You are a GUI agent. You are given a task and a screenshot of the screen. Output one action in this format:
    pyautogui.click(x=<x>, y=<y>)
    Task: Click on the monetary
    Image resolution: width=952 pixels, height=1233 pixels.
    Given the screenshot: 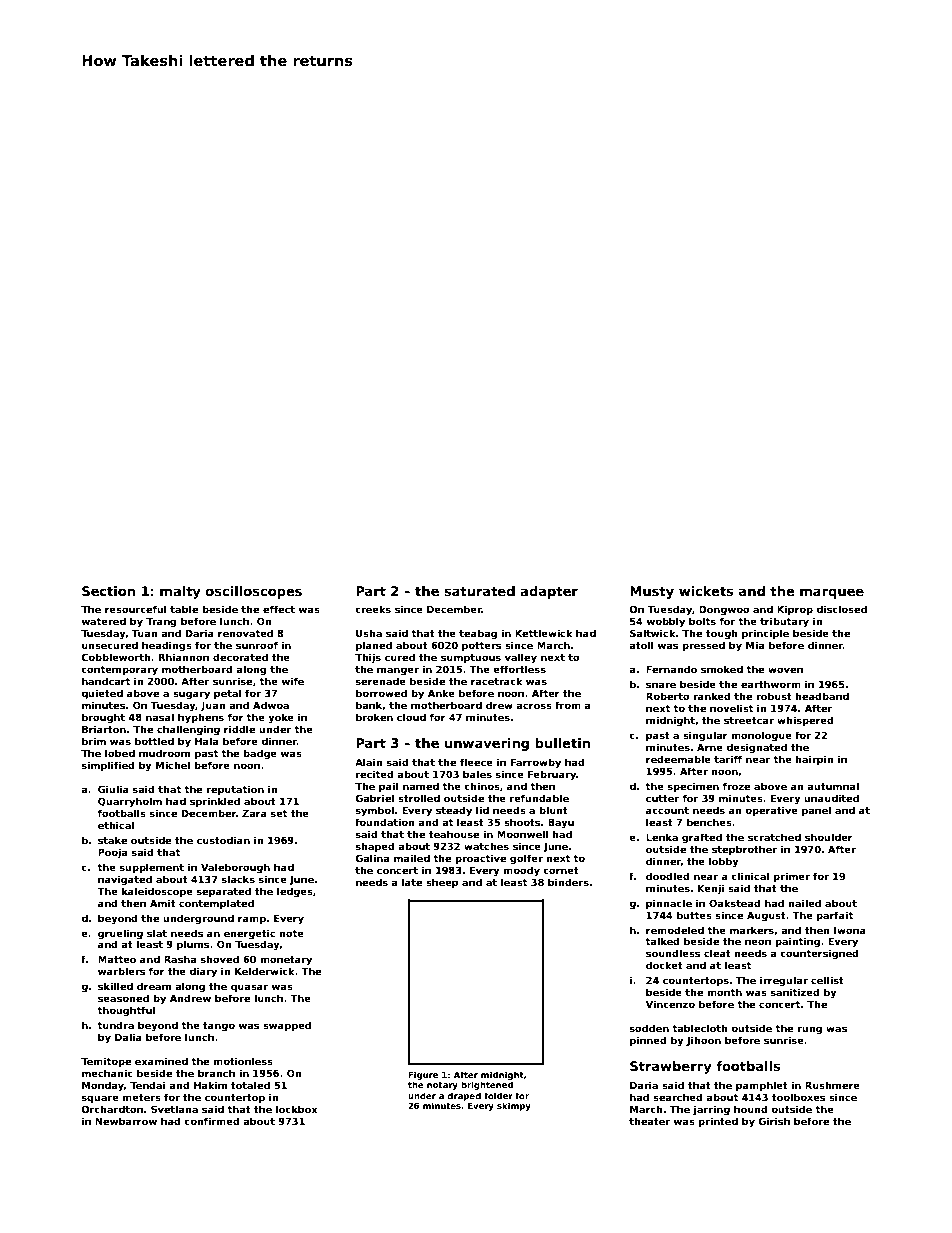 What is the action you would take?
    pyautogui.click(x=286, y=960)
